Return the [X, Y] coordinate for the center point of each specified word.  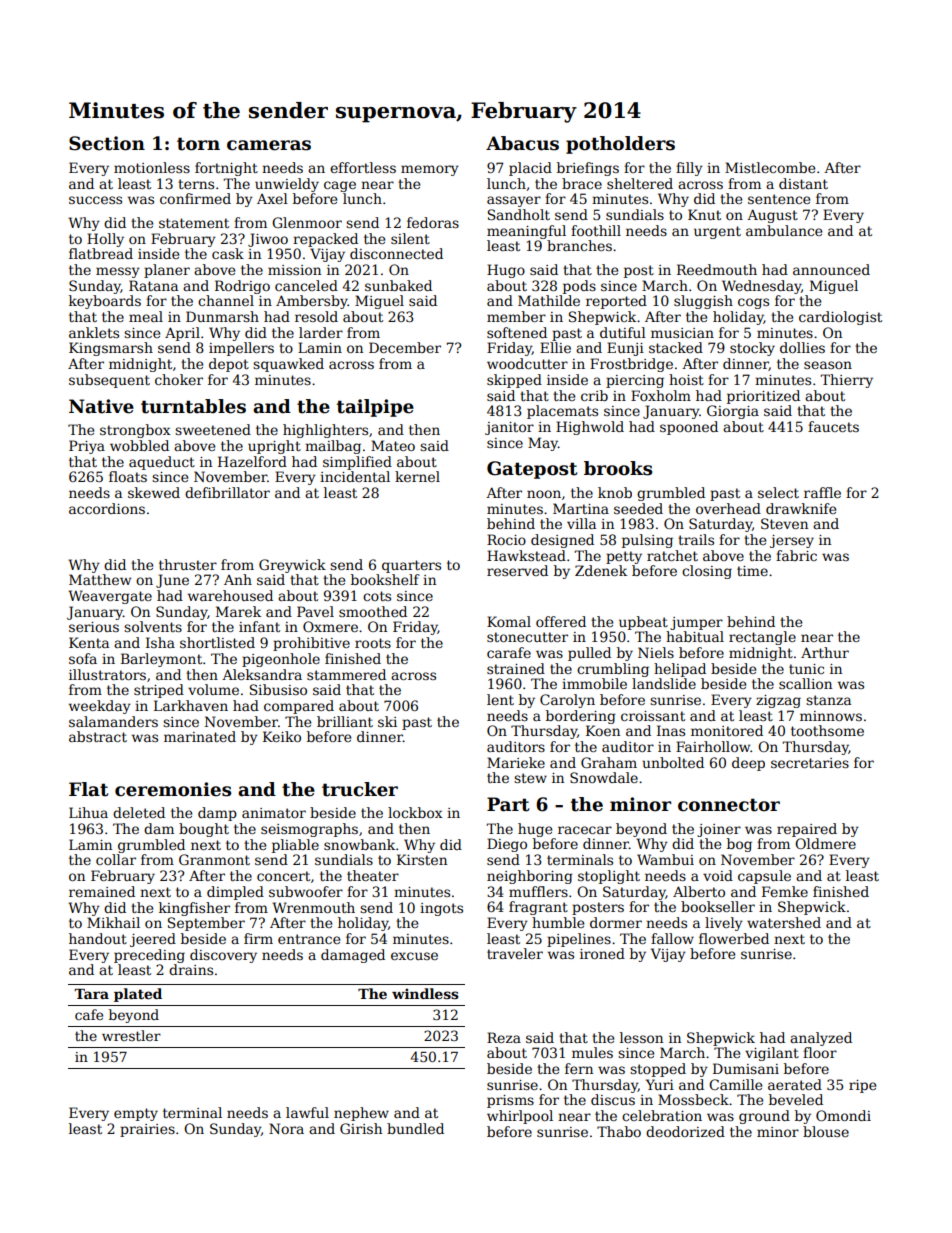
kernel [417, 476]
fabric [796, 555]
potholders [620, 145]
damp [217, 814]
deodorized [685, 1131]
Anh [238, 579]
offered [561, 621]
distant [803, 183]
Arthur [825, 652]
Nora [286, 1128]
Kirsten [422, 859]
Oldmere [825, 843]
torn [198, 144]
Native [101, 406]
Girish [361, 1128]
